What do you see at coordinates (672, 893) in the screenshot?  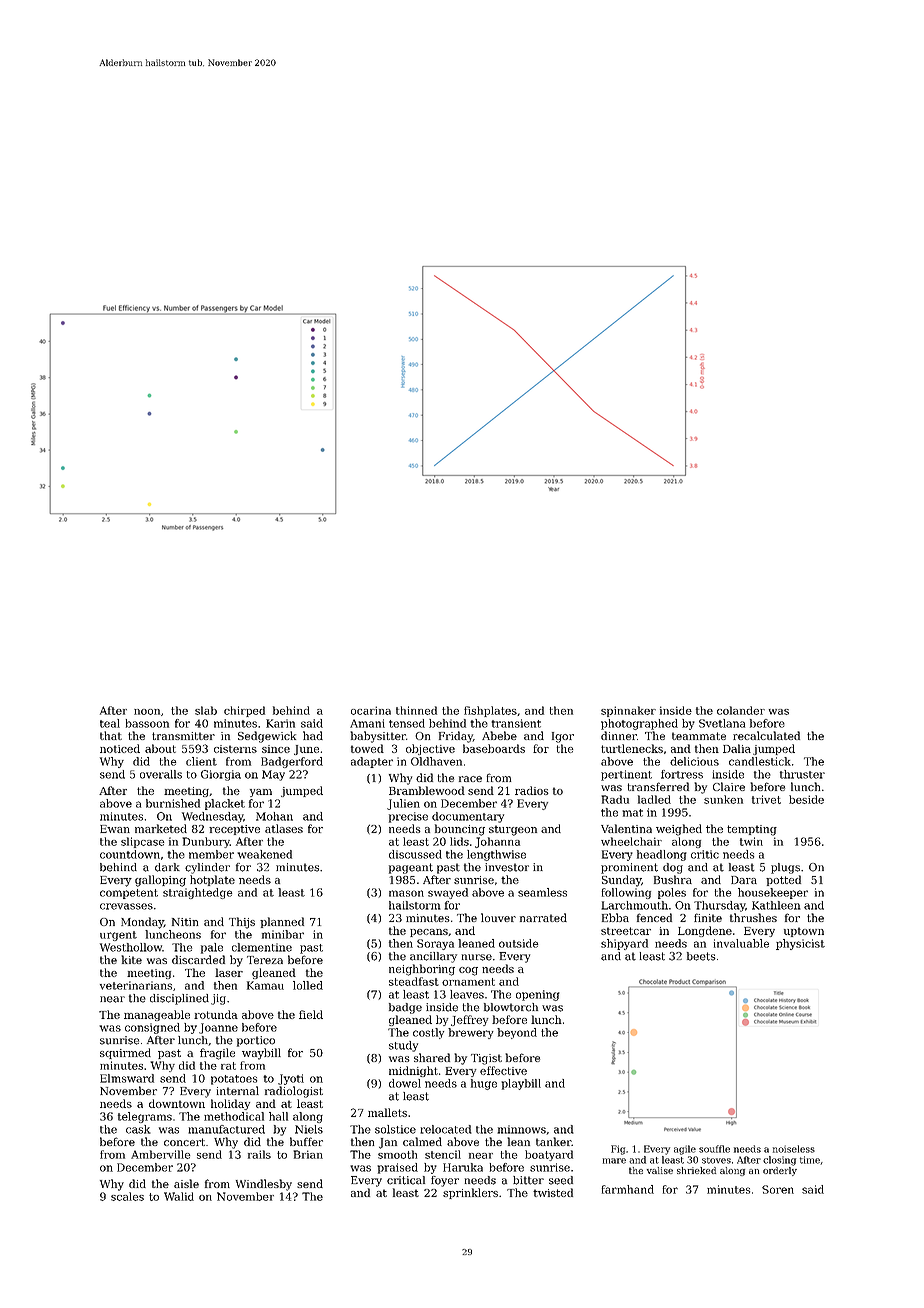 I see `poles` at bounding box center [672, 893].
